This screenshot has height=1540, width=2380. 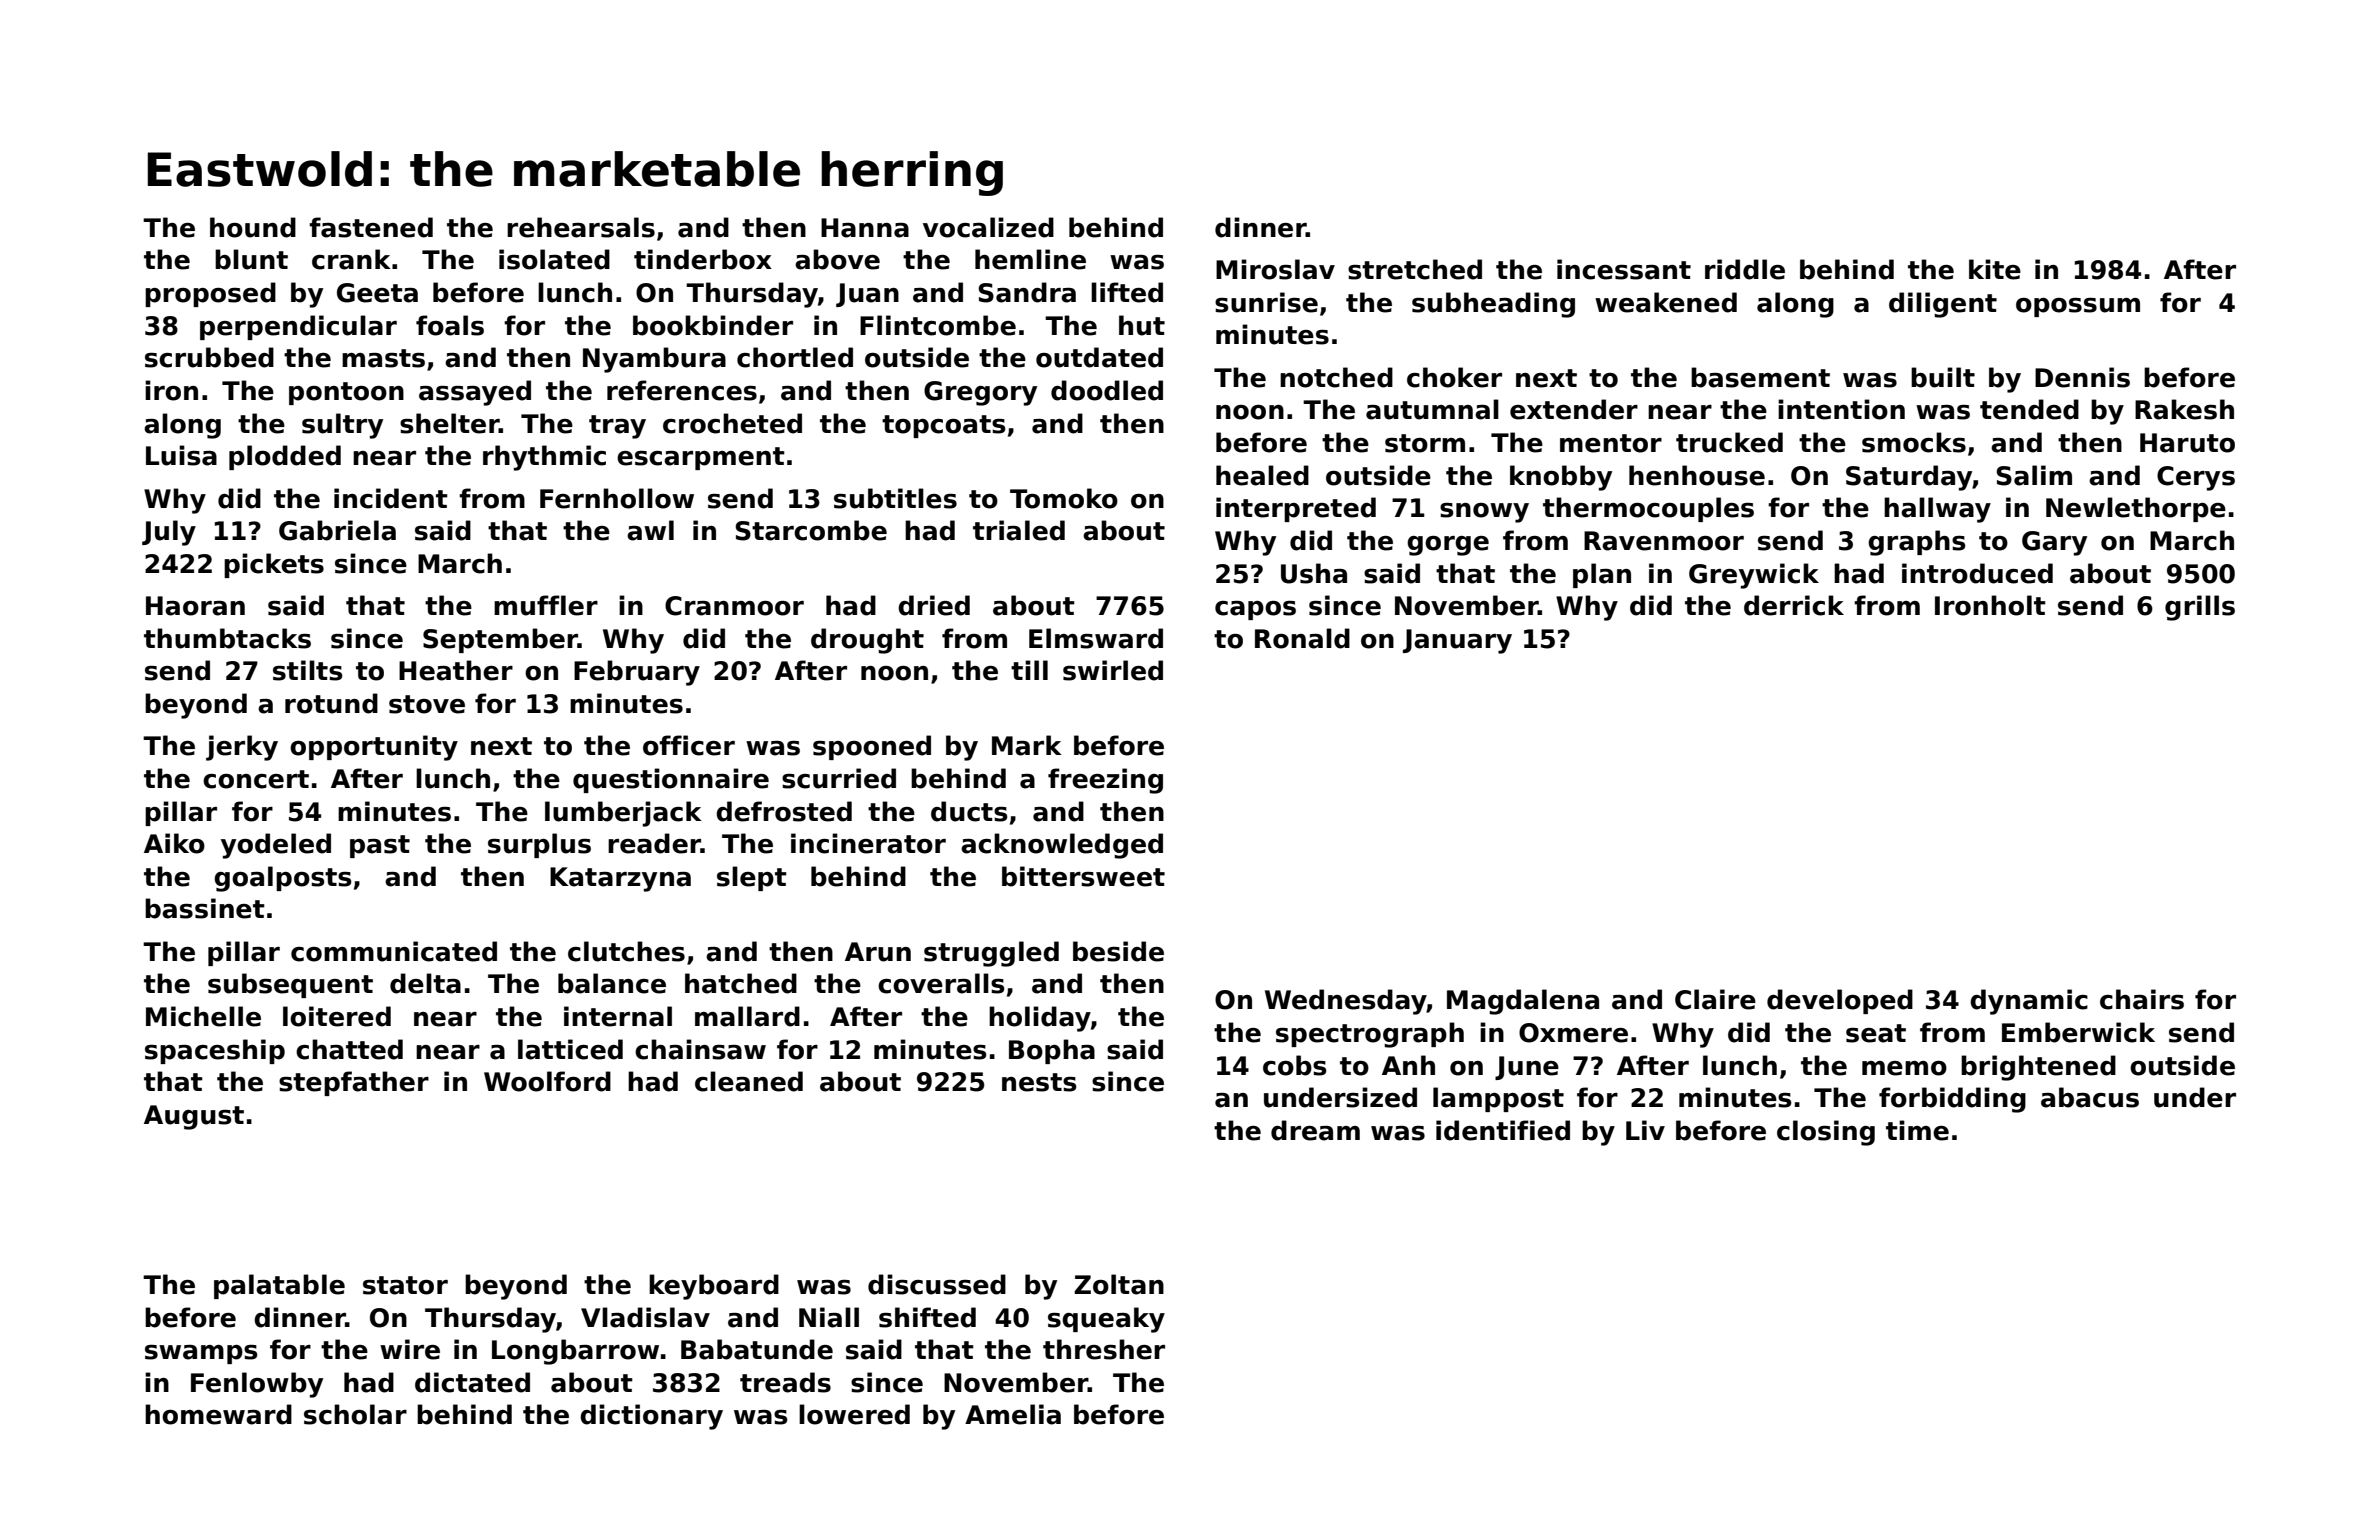 What do you see at coordinates (1794, 605) in the screenshot?
I see `derrick` at bounding box center [1794, 605].
